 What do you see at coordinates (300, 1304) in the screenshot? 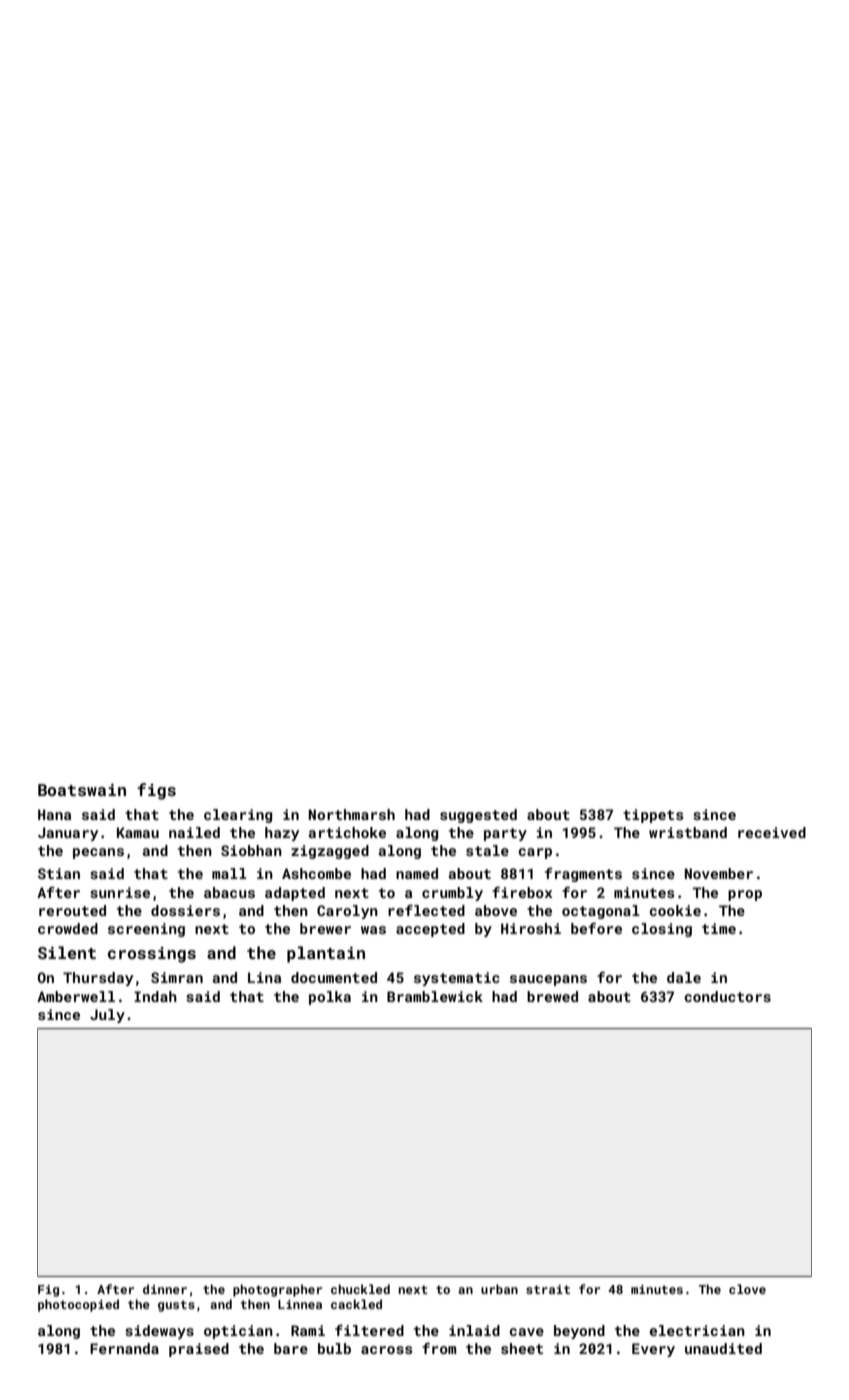
I see `Linnea` at bounding box center [300, 1304].
